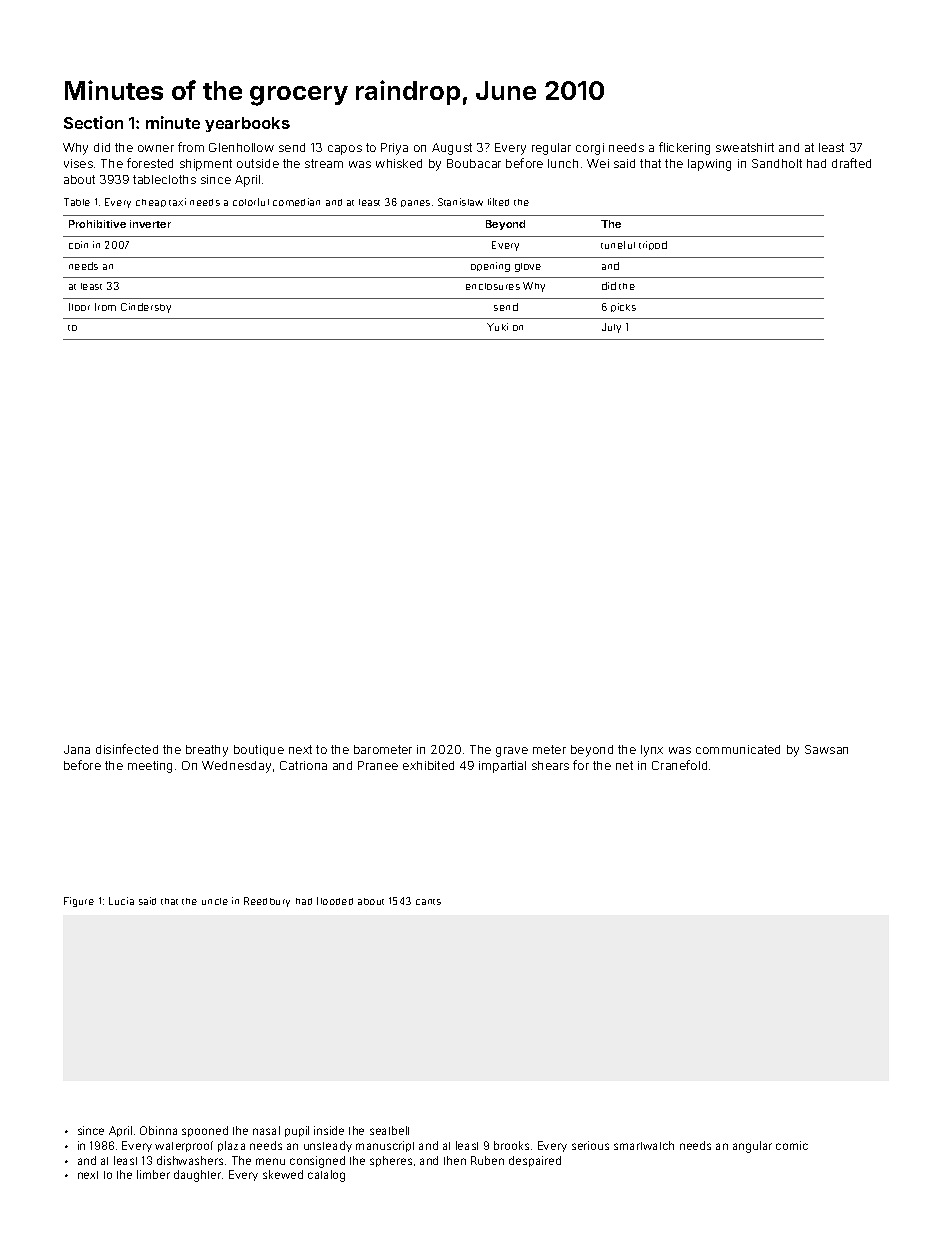 The image size is (952, 1233). What do you see at coordinates (303, 765) in the page?
I see `Catriona` at bounding box center [303, 765].
